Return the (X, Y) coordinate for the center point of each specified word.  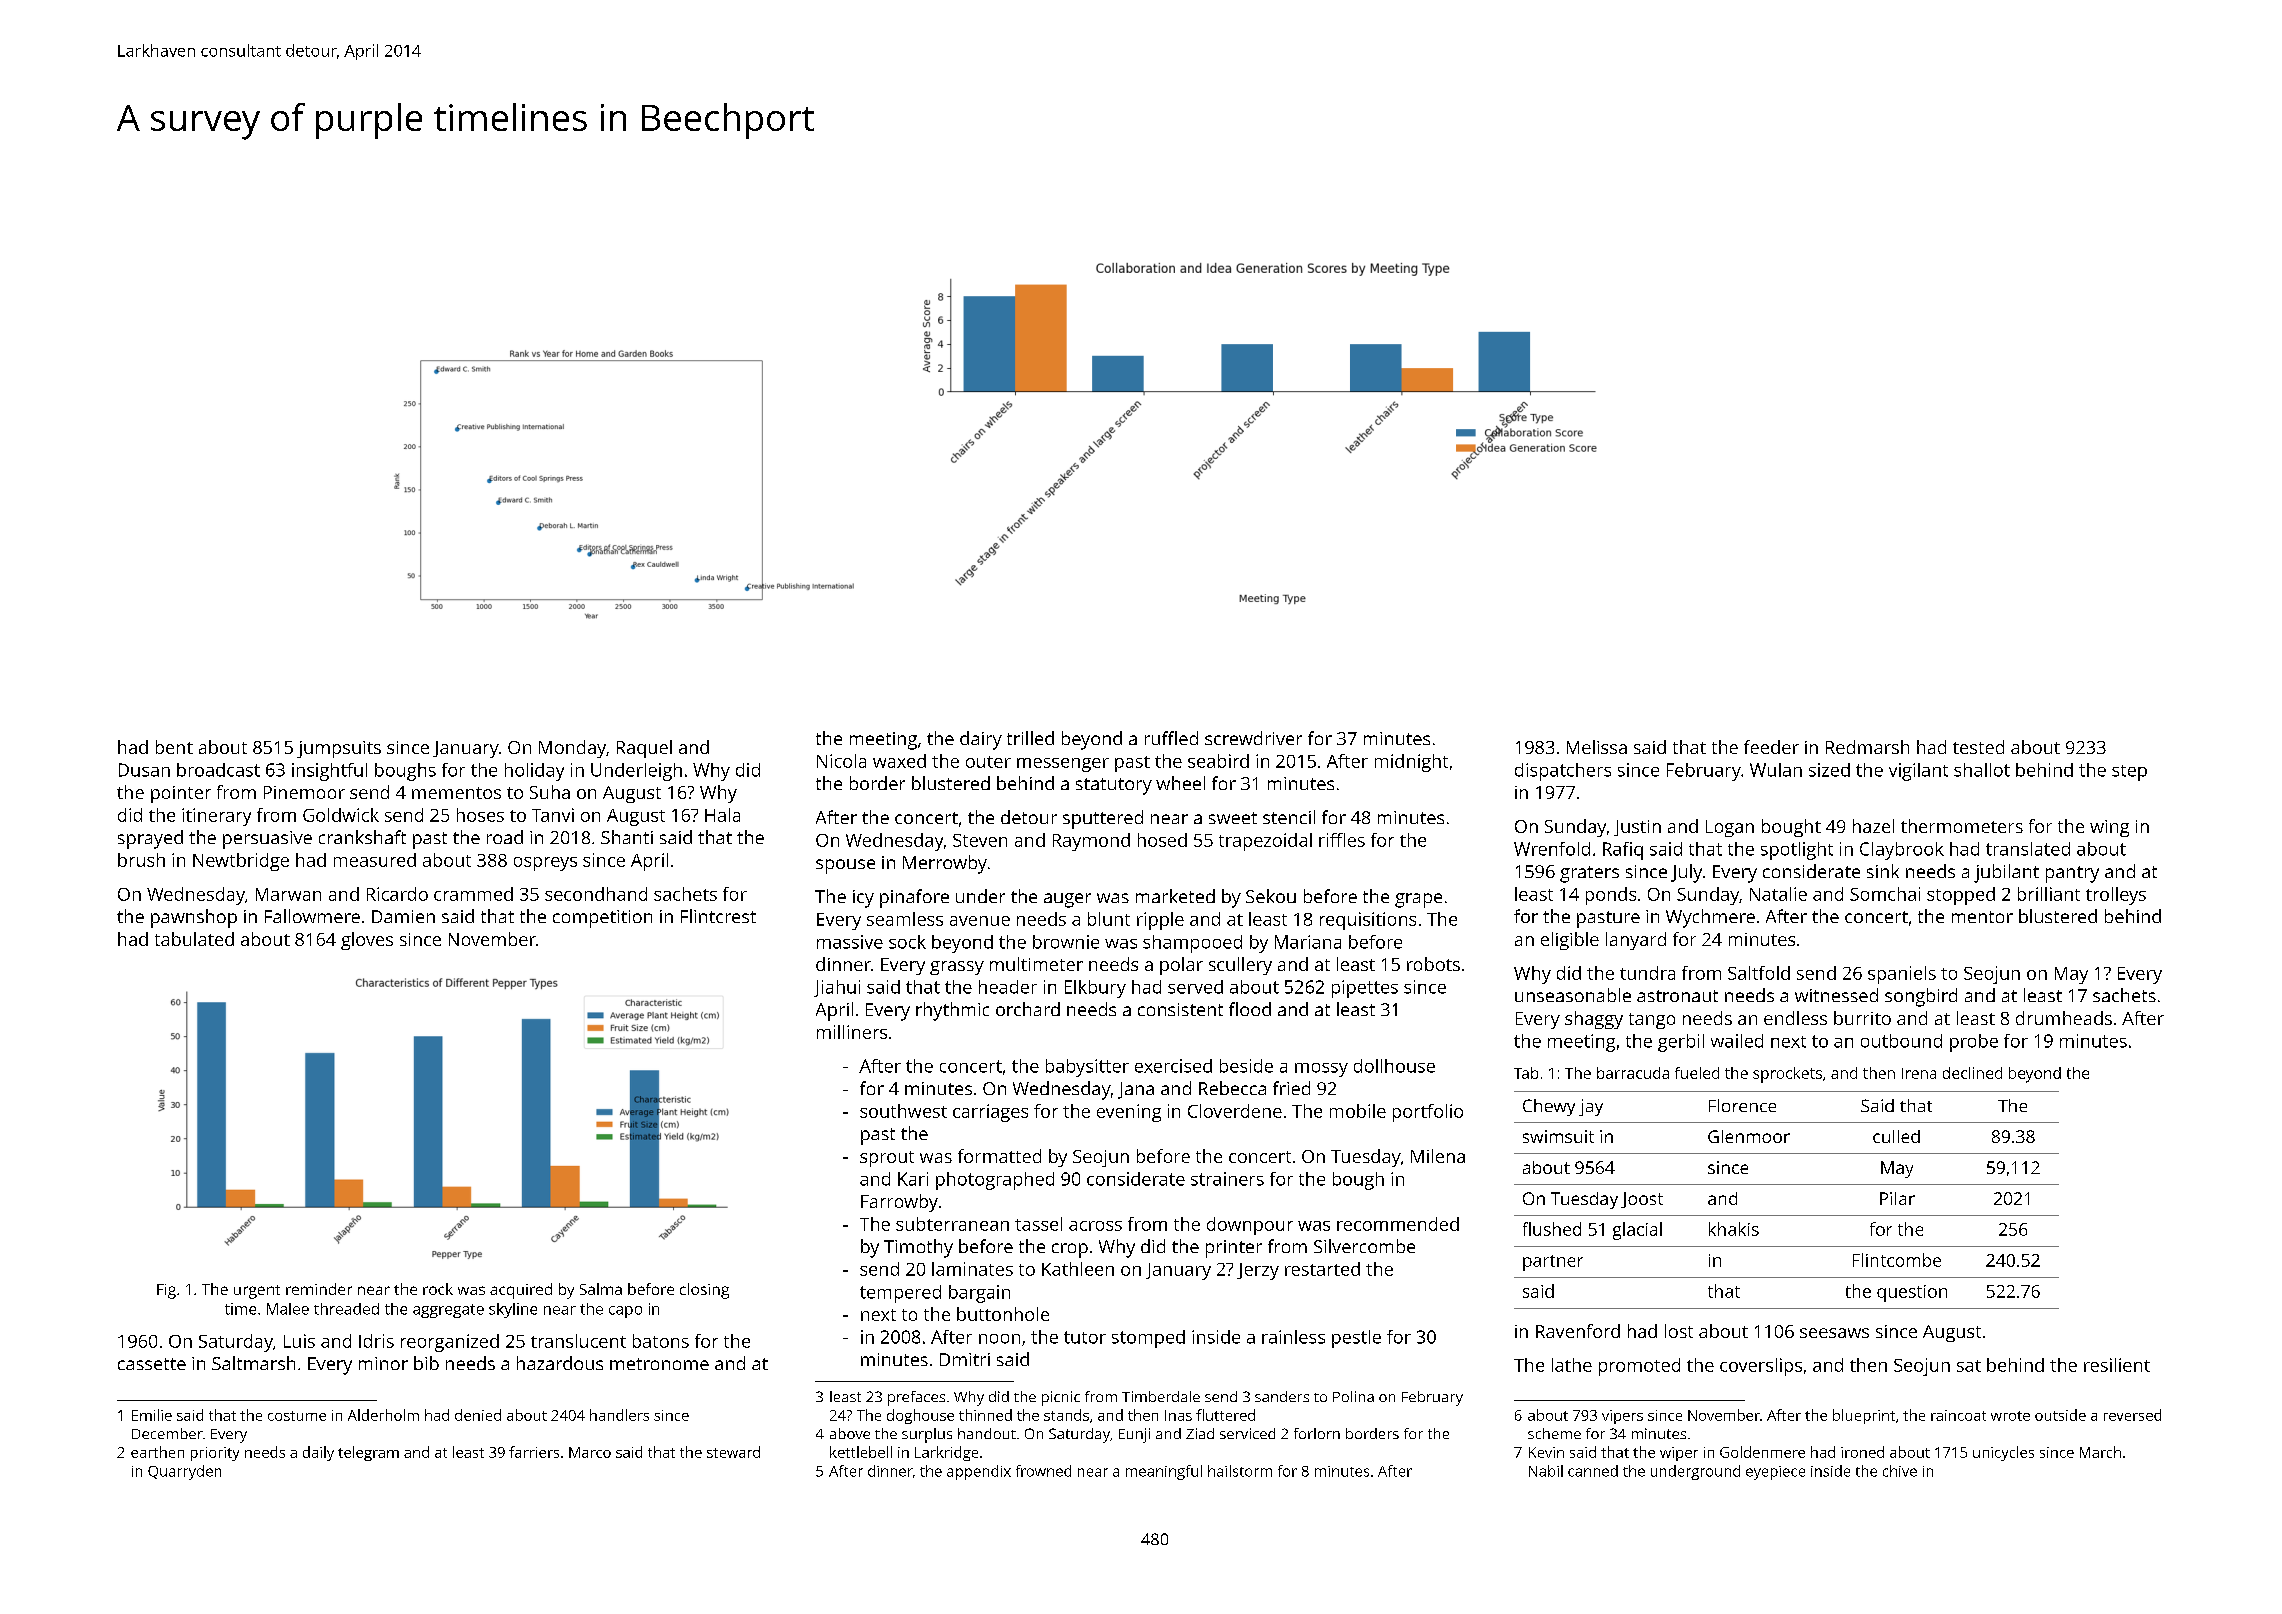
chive (1900, 1471)
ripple (1160, 921)
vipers (1622, 1417)
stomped (1148, 1339)
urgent (257, 1292)
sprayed (150, 839)
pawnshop (194, 918)
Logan (1730, 828)
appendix (979, 1472)
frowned (1043, 1471)
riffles (1342, 840)
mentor (1982, 917)
